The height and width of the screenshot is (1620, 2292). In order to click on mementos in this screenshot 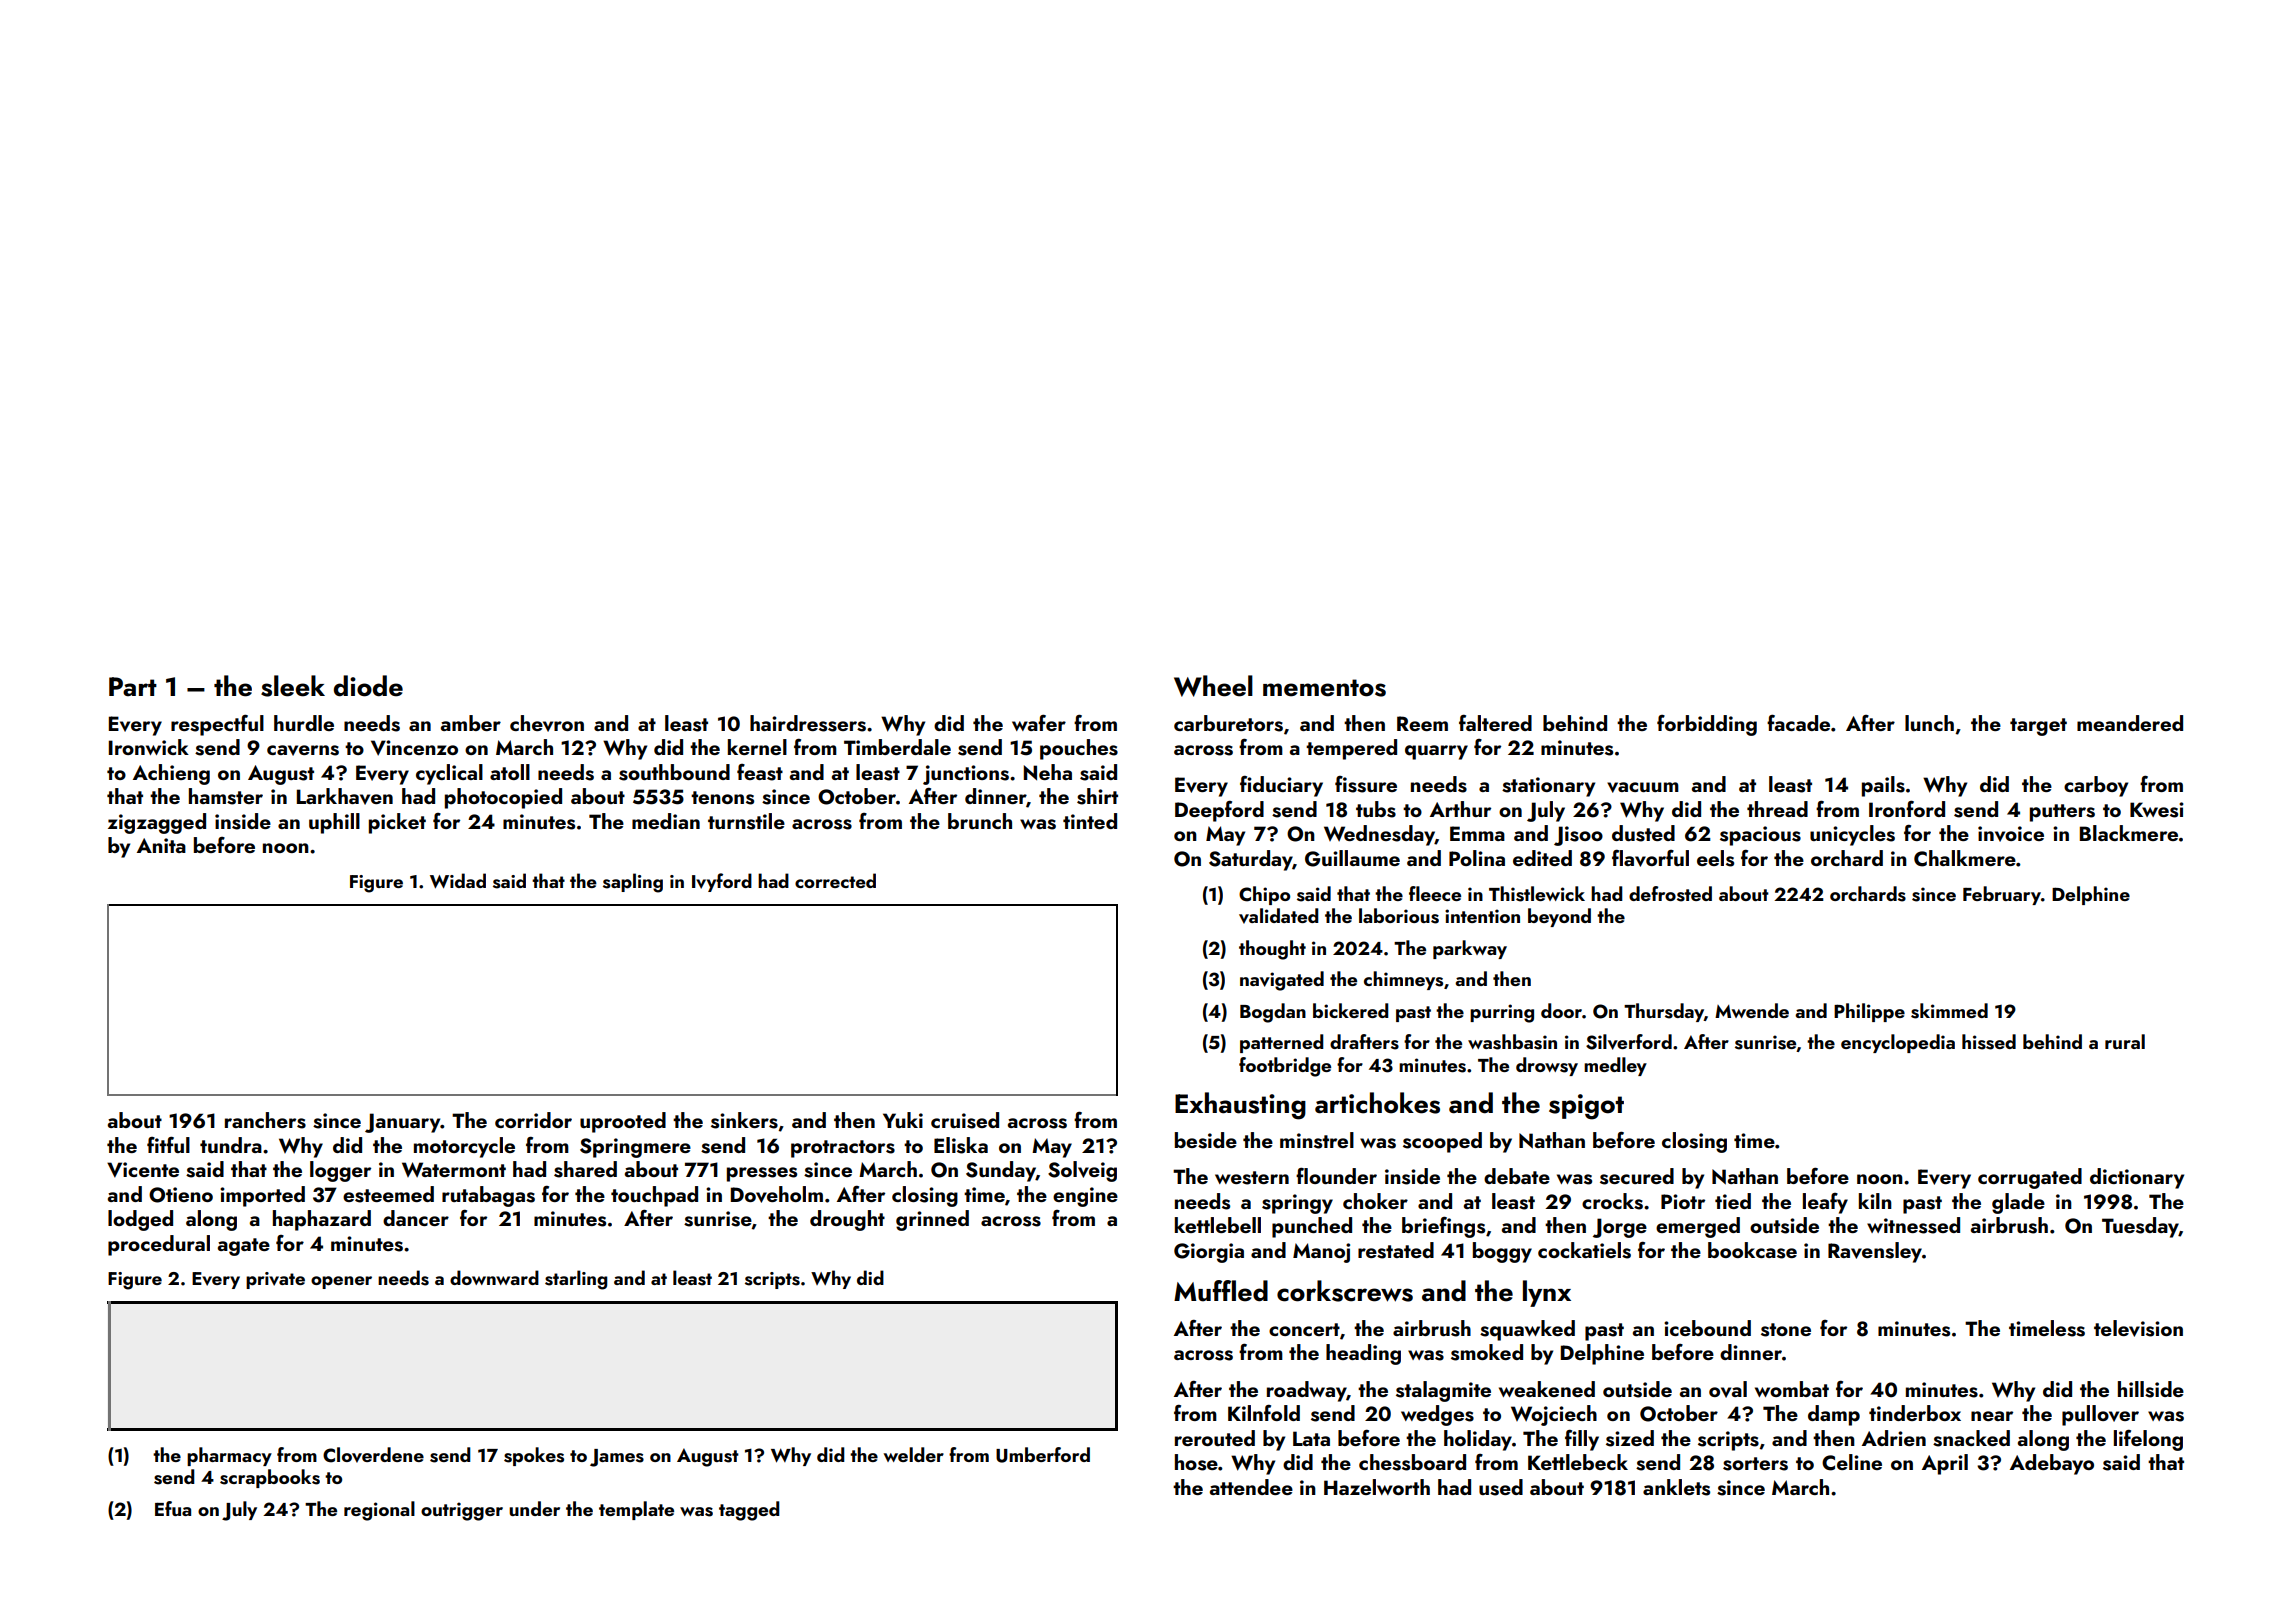, I will do `click(1324, 688)`.
